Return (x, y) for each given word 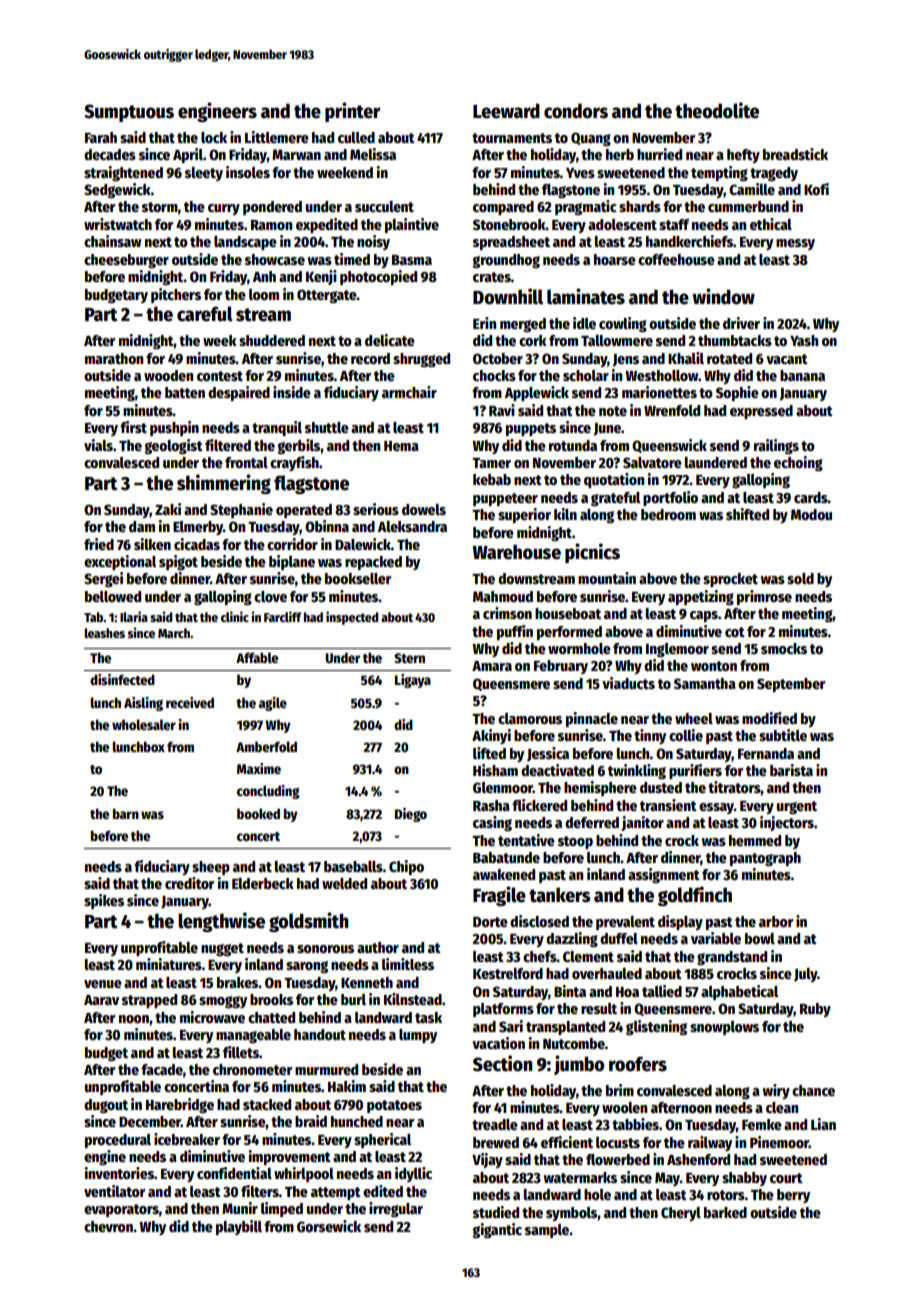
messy (795, 244)
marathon (114, 358)
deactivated (557, 770)
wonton (714, 666)
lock (214, 137)
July (805, 975)
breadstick (795, 154)
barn (126, 813)
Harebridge (180, 1105)
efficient (567, 1142)
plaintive (412, 225)
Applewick (537, 393)
